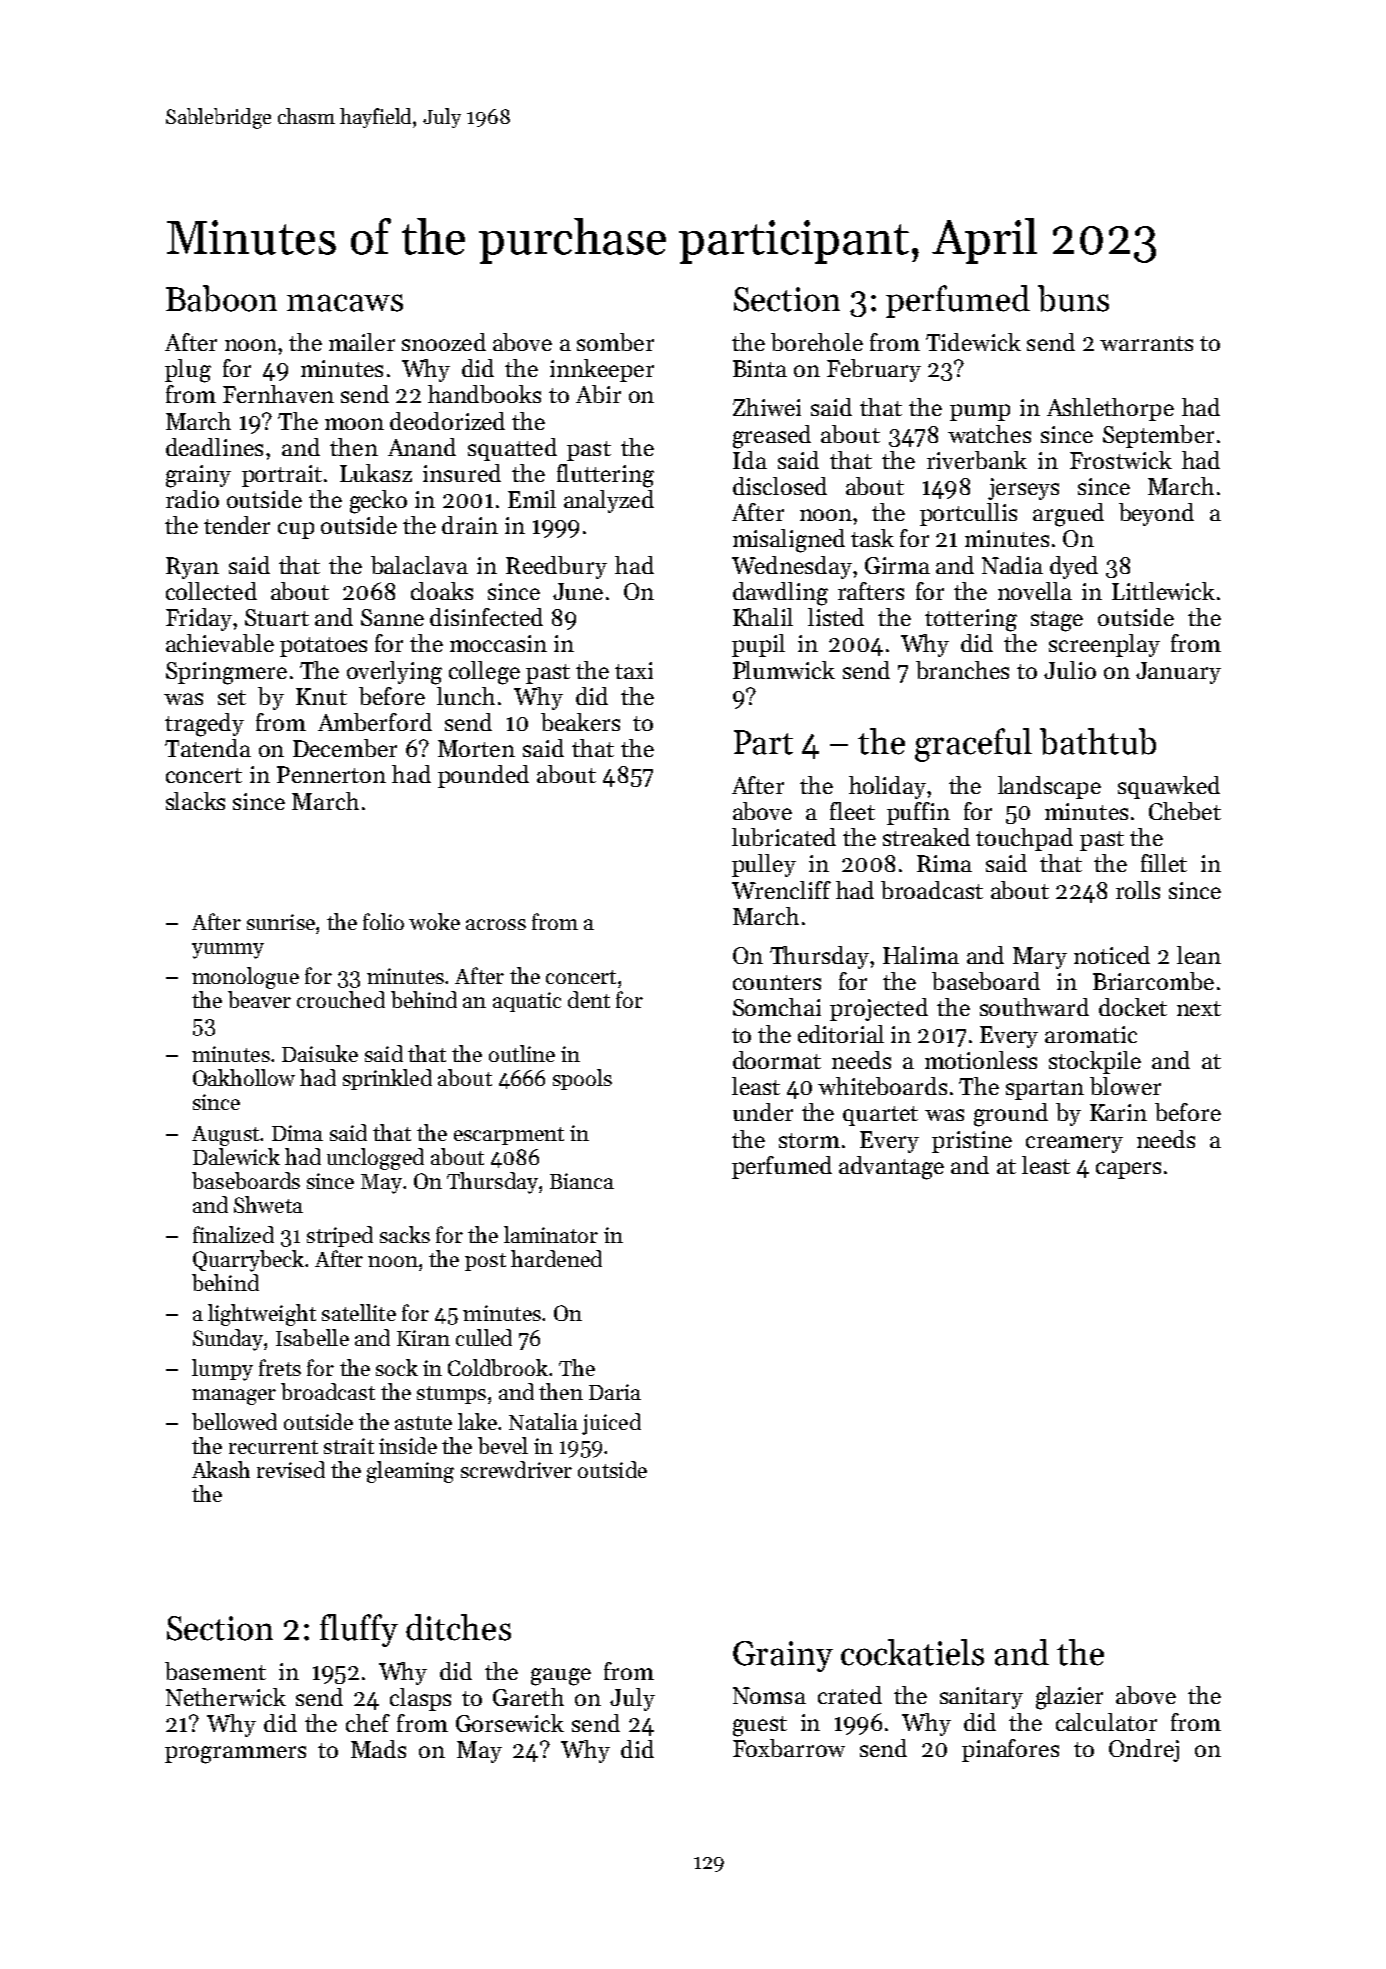  I want to click on Littlewick, so click(1163, 591).
